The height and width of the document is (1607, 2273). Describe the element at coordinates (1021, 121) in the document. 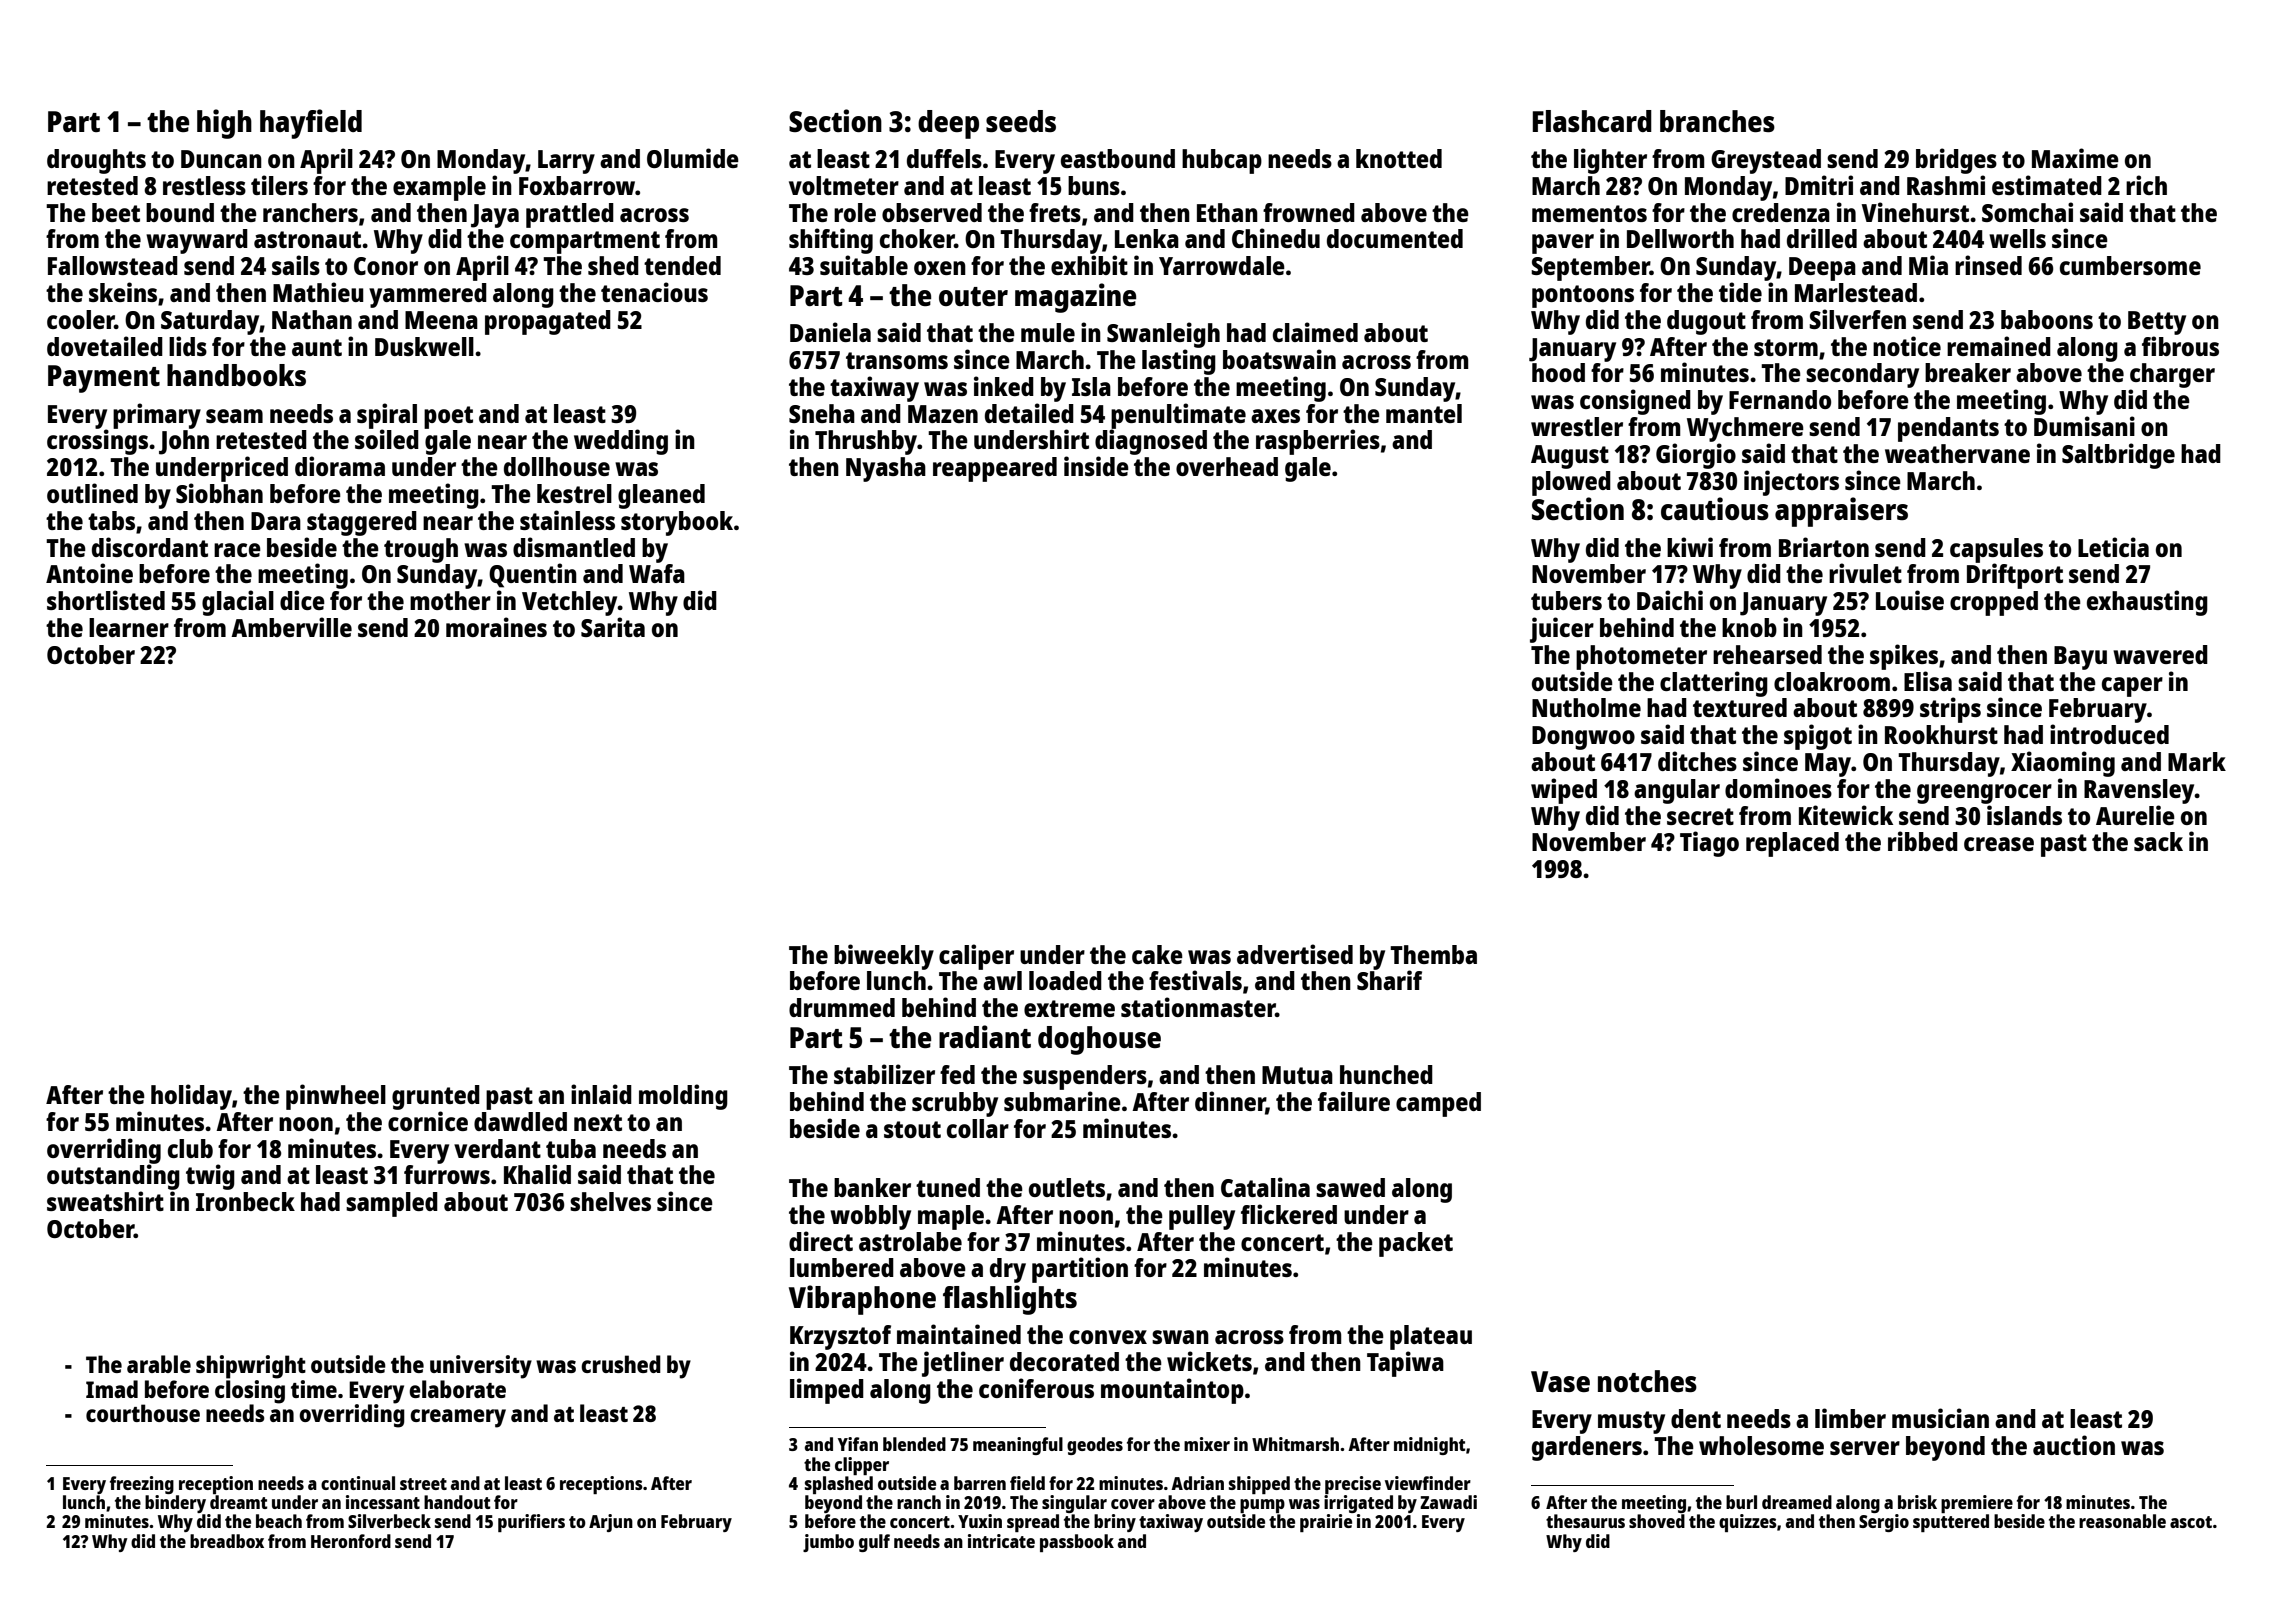

I see `seeds` at that location.
